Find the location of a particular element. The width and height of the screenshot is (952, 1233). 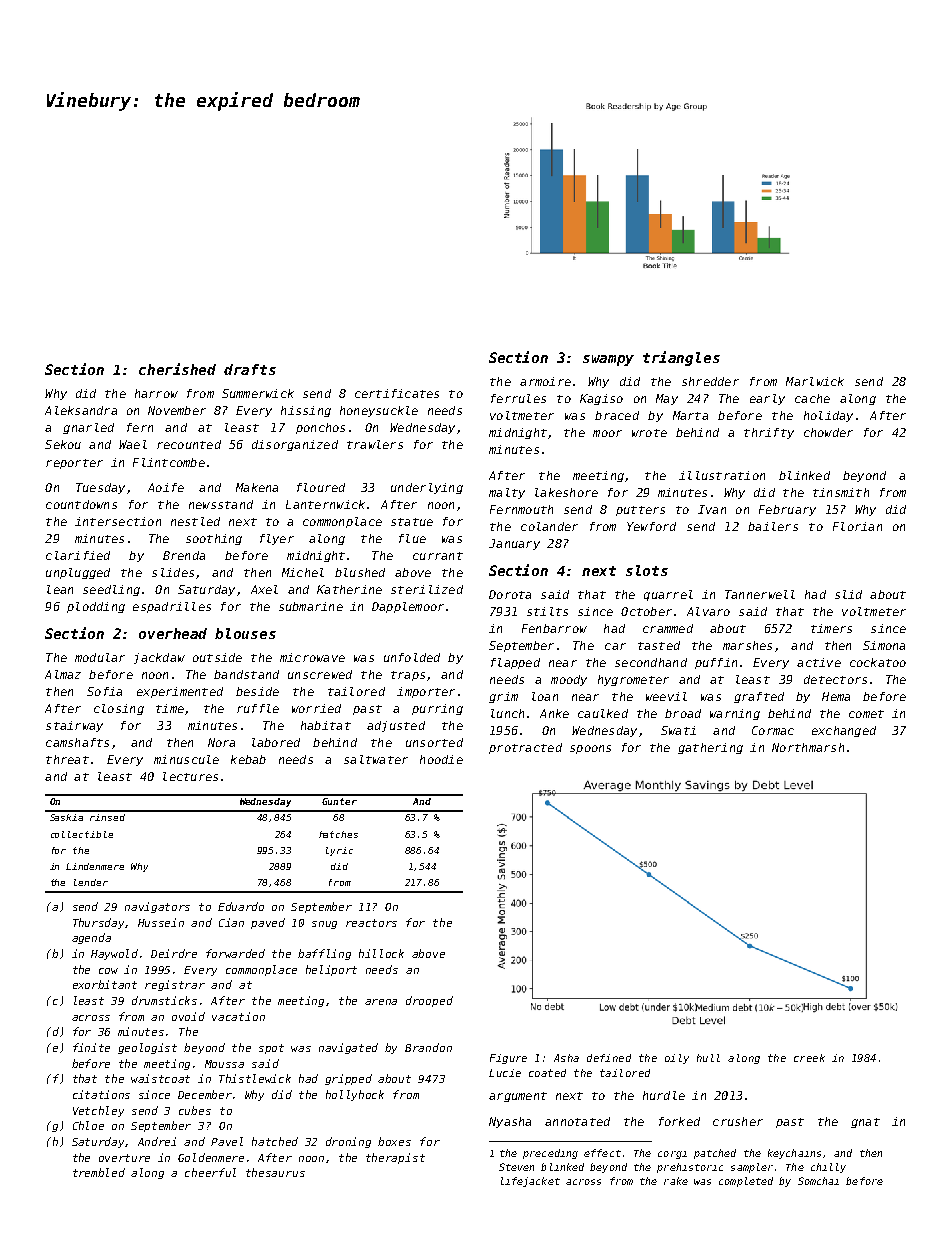

Almaz is located at coordinates (63, 674).
